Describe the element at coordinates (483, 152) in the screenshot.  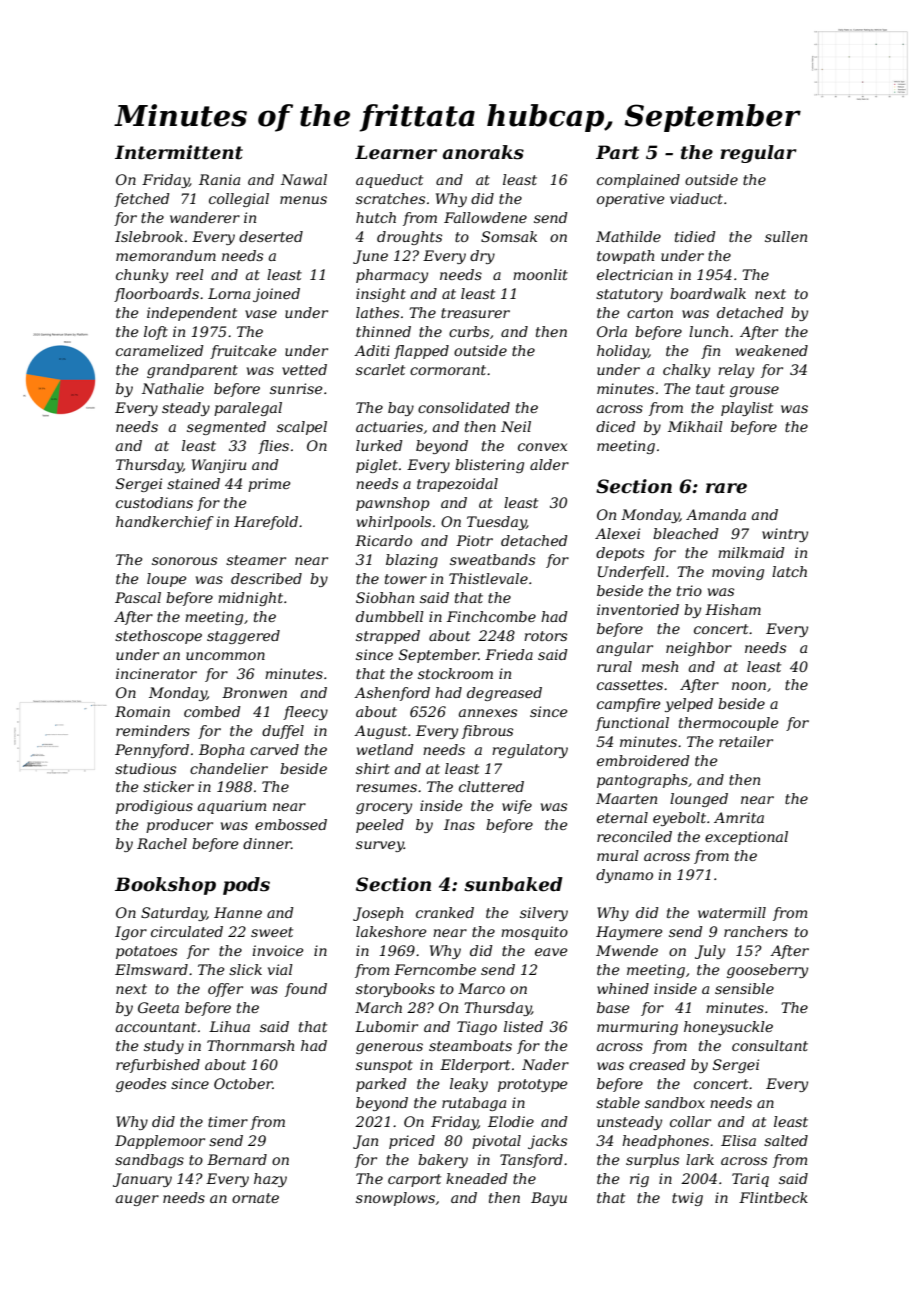
I see `anoraks` at that location.
